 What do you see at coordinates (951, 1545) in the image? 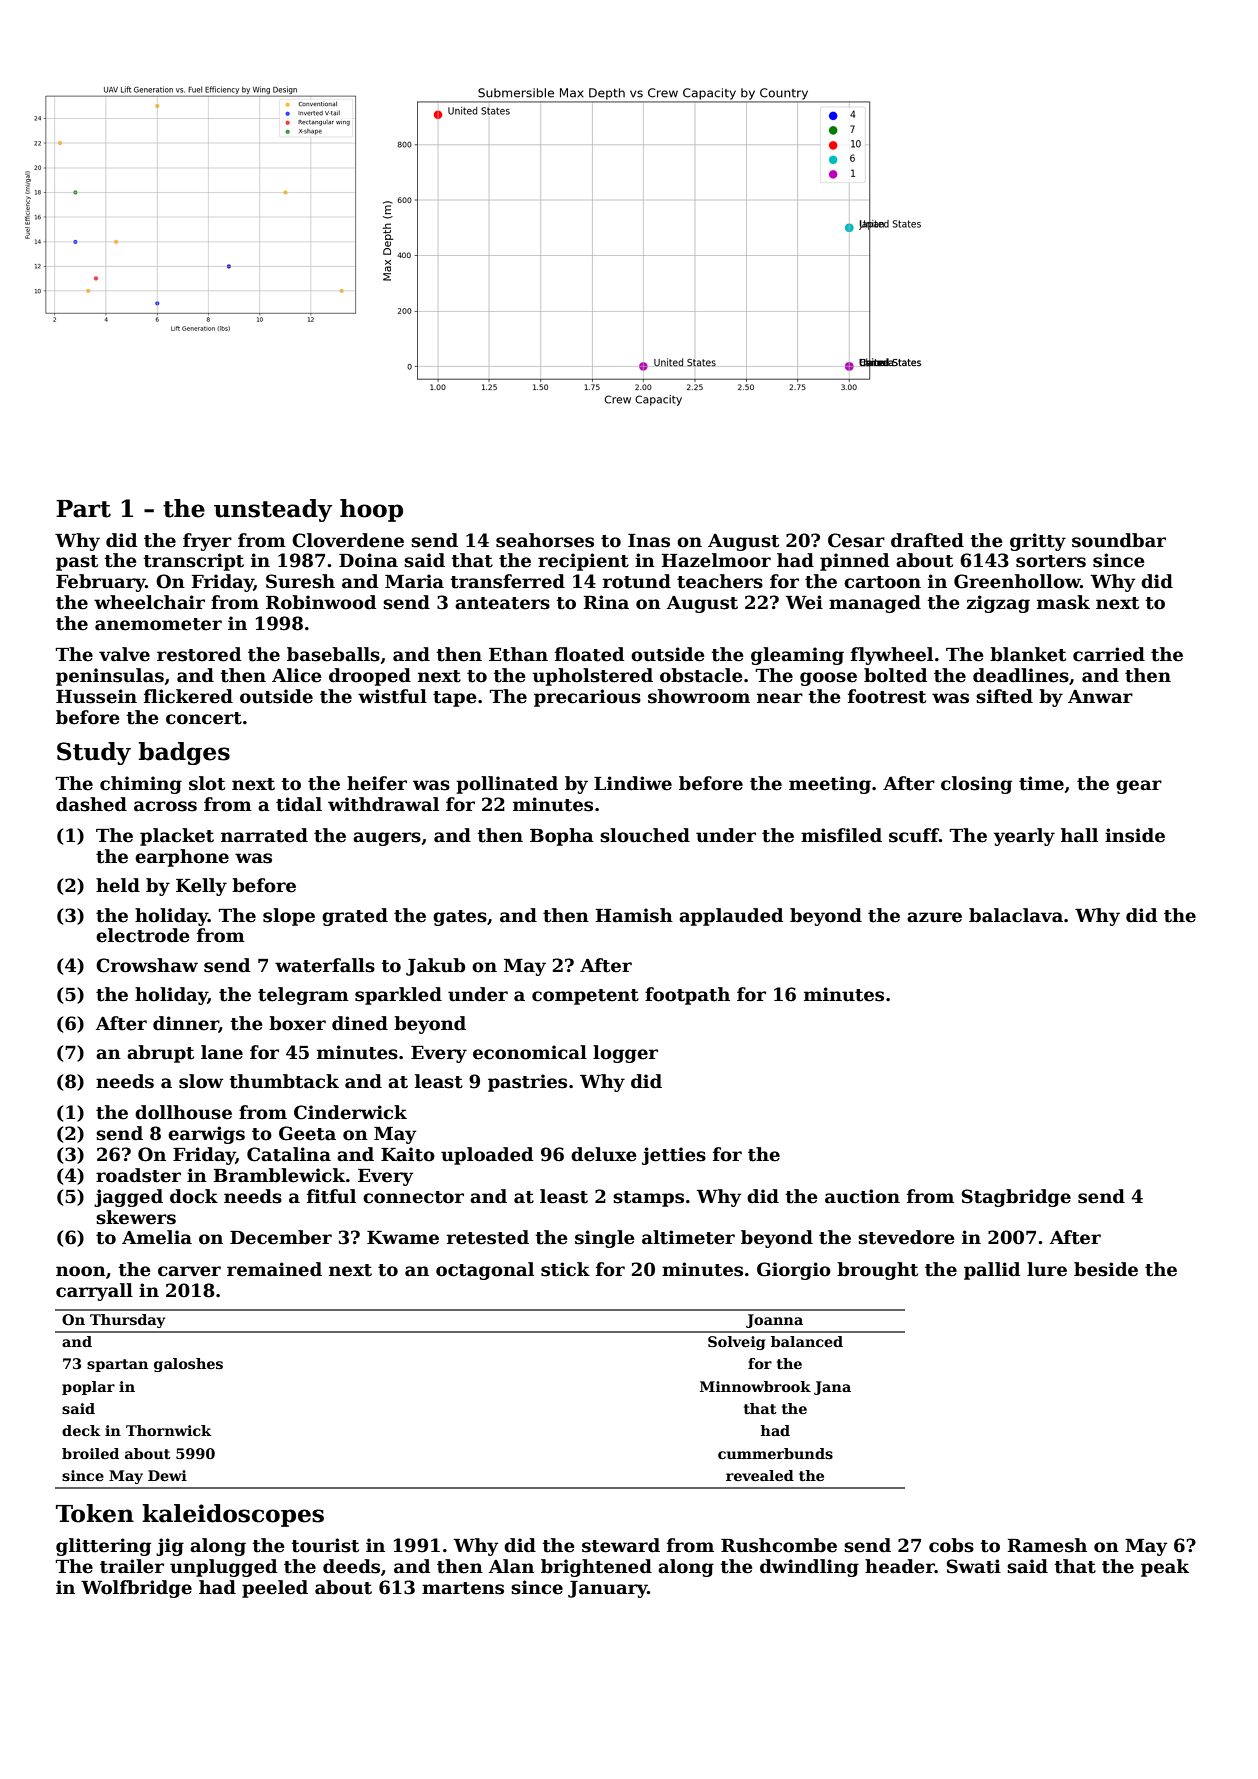
I see `cobs` at bounding box center [951, 1545].
